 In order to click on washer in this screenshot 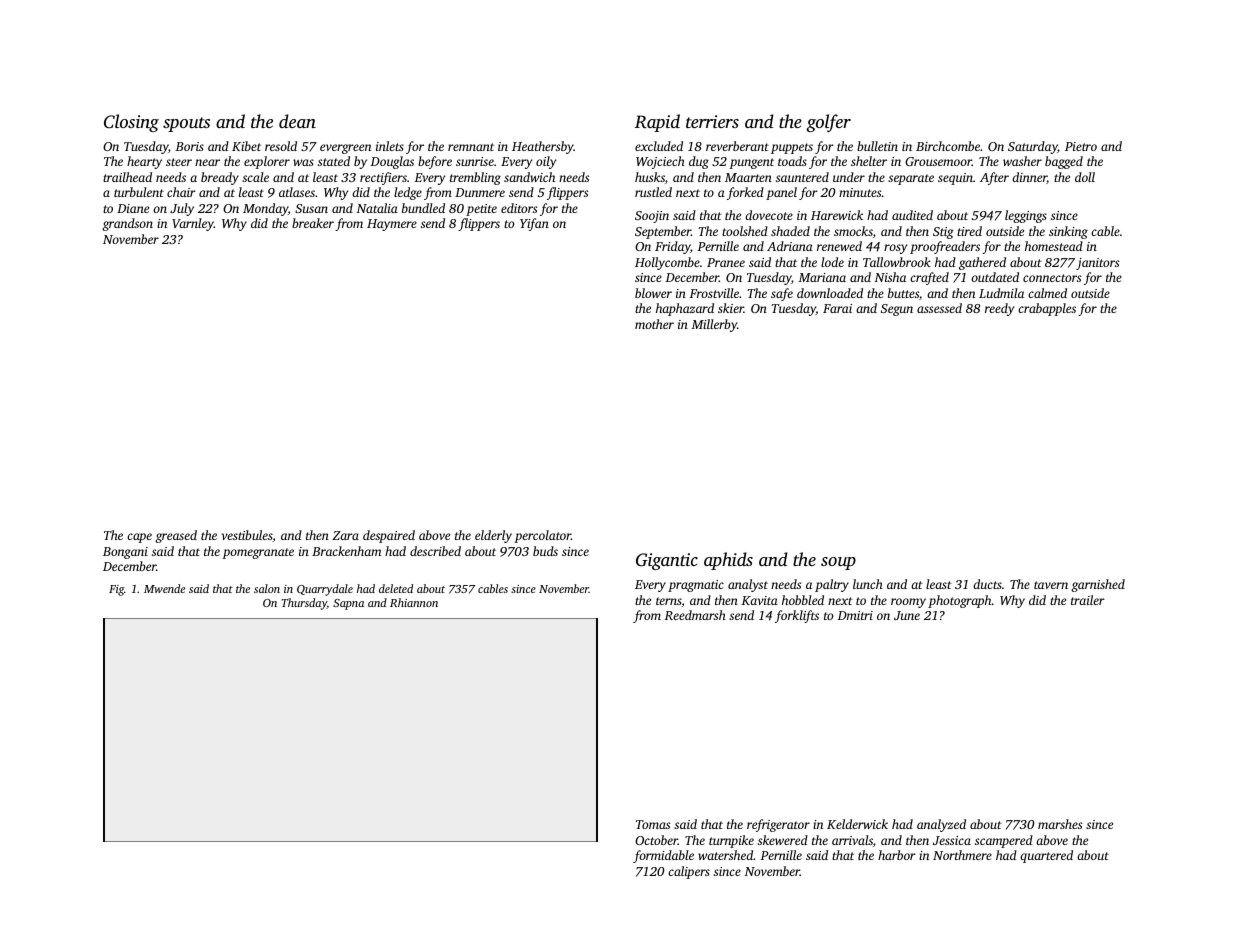, I will do `click(1022, 161)`.
